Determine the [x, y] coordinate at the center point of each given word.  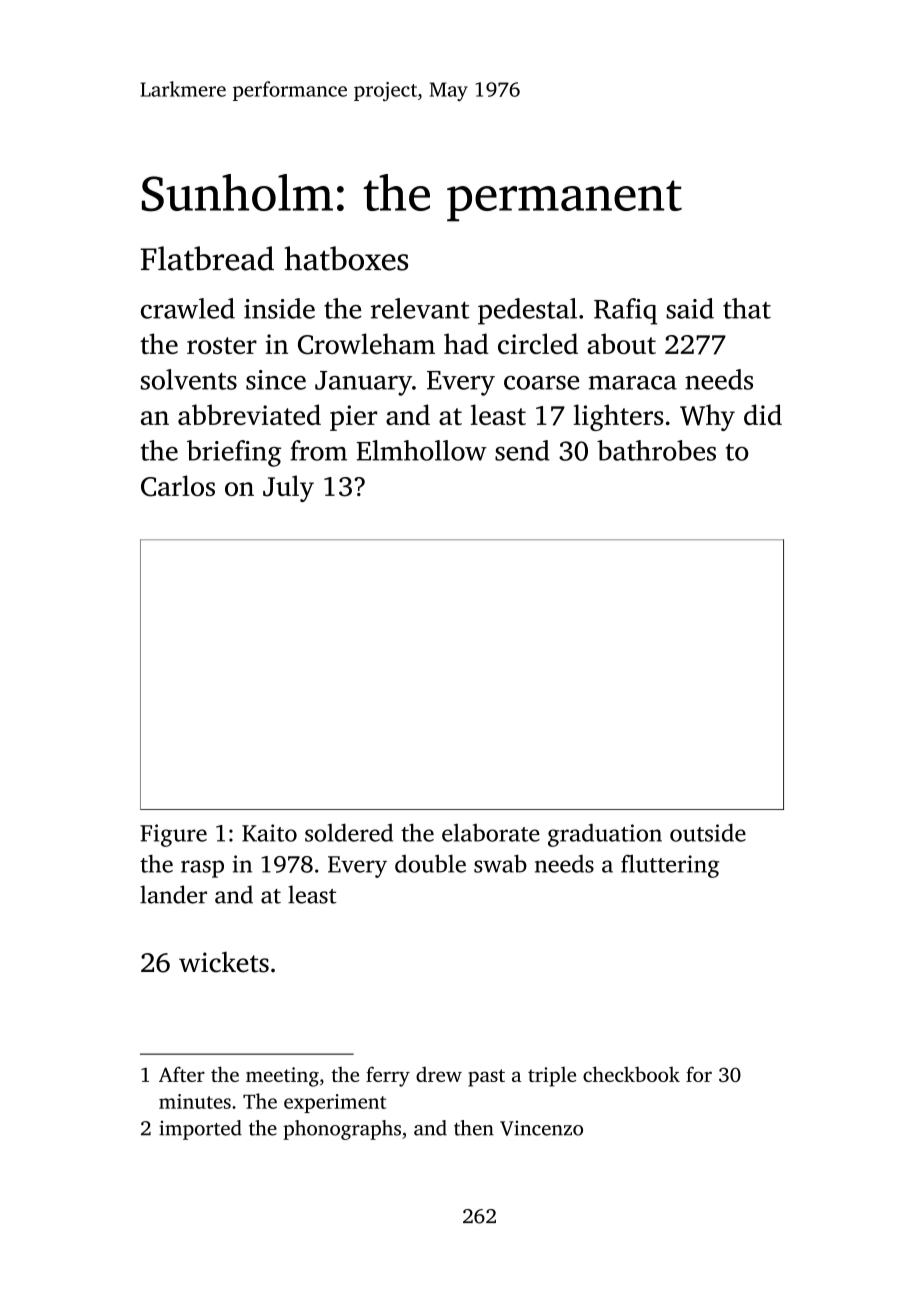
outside [708, 832]
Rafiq [625, 311]
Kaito [269, 833]
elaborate [491, 833]
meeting [282, 1077]
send [522, 450]
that [747, 308]
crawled [188, 308]
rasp [202, 869]
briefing [234, 453]
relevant [420, 308]
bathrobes [656, 450]
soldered [349, 832]
